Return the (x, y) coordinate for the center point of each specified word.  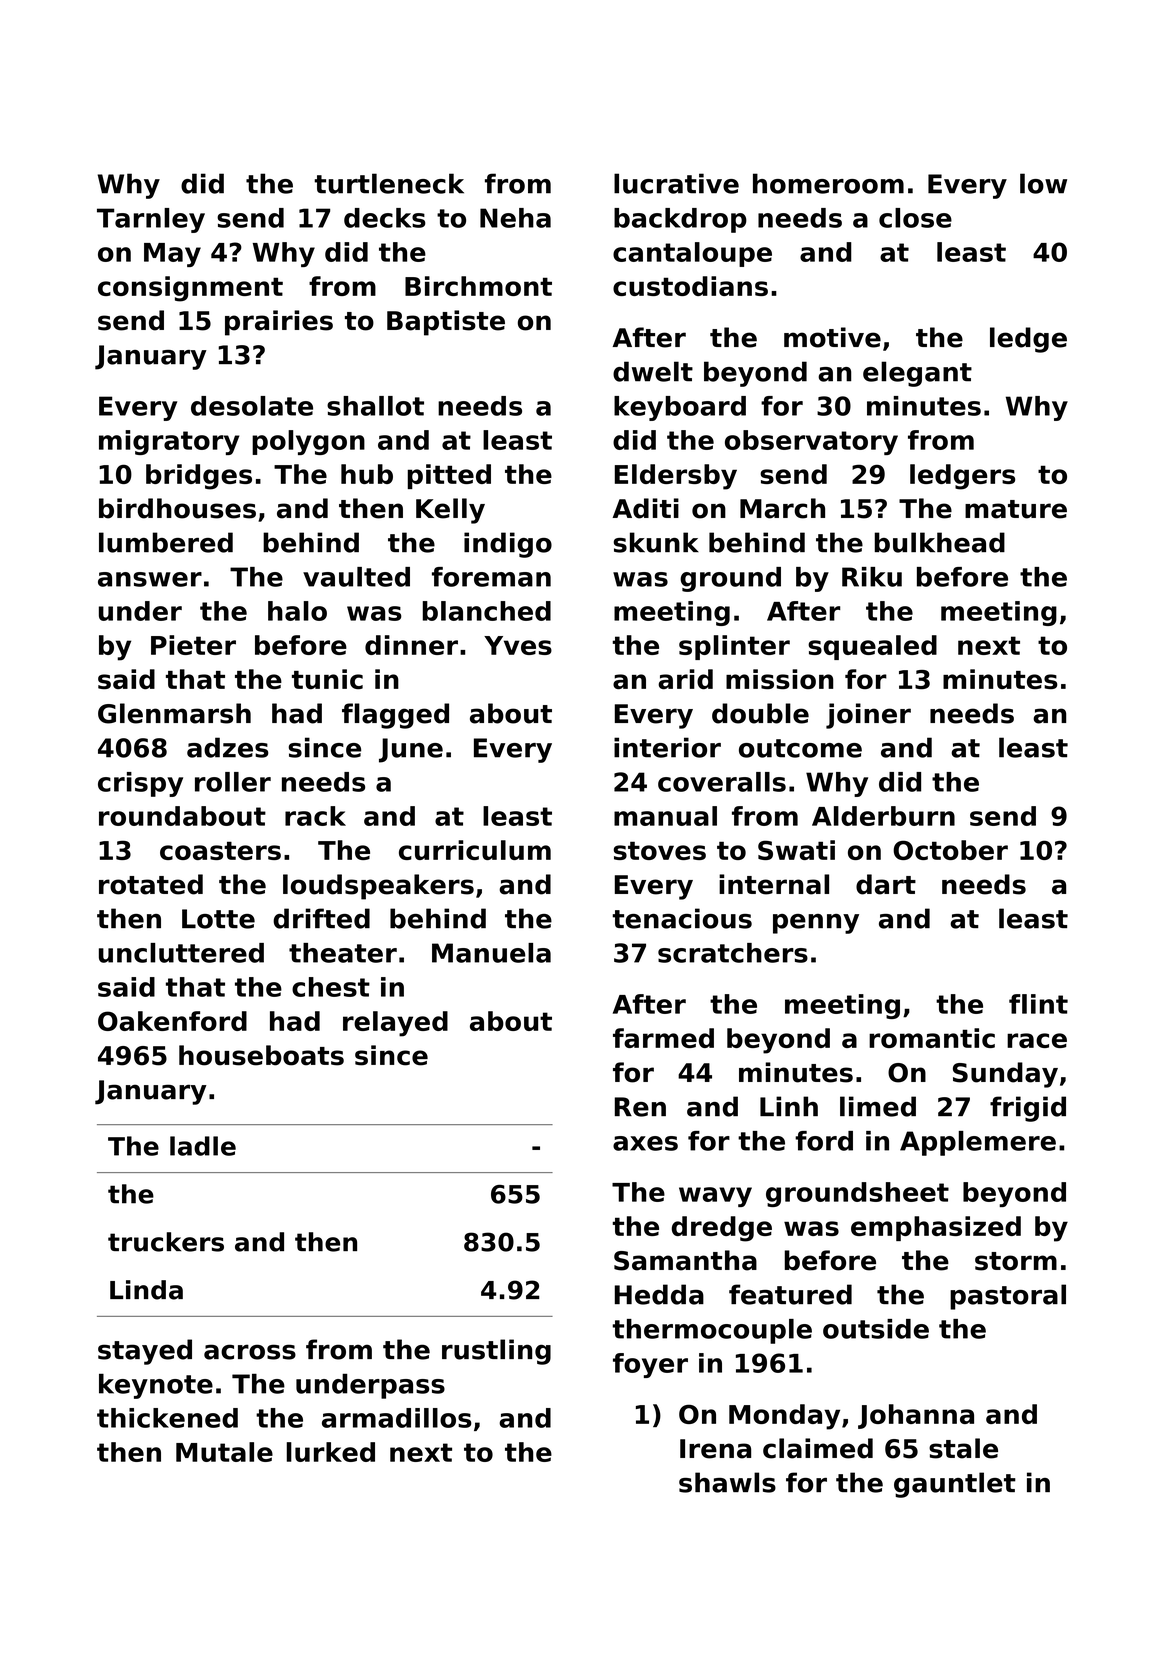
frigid (1028, 1109)
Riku (872, 577)
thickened (167, 1418)
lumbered (166, 542)
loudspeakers (378, 887)
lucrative (676, 183)
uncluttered (181, 953)
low (1043, 183)
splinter (734, 647)
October (950, 850)
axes (645, 1143)
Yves (518, 645)
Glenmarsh (174, 713)
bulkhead (940, 542)
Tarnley (151, 220)
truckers (166, 1242)
